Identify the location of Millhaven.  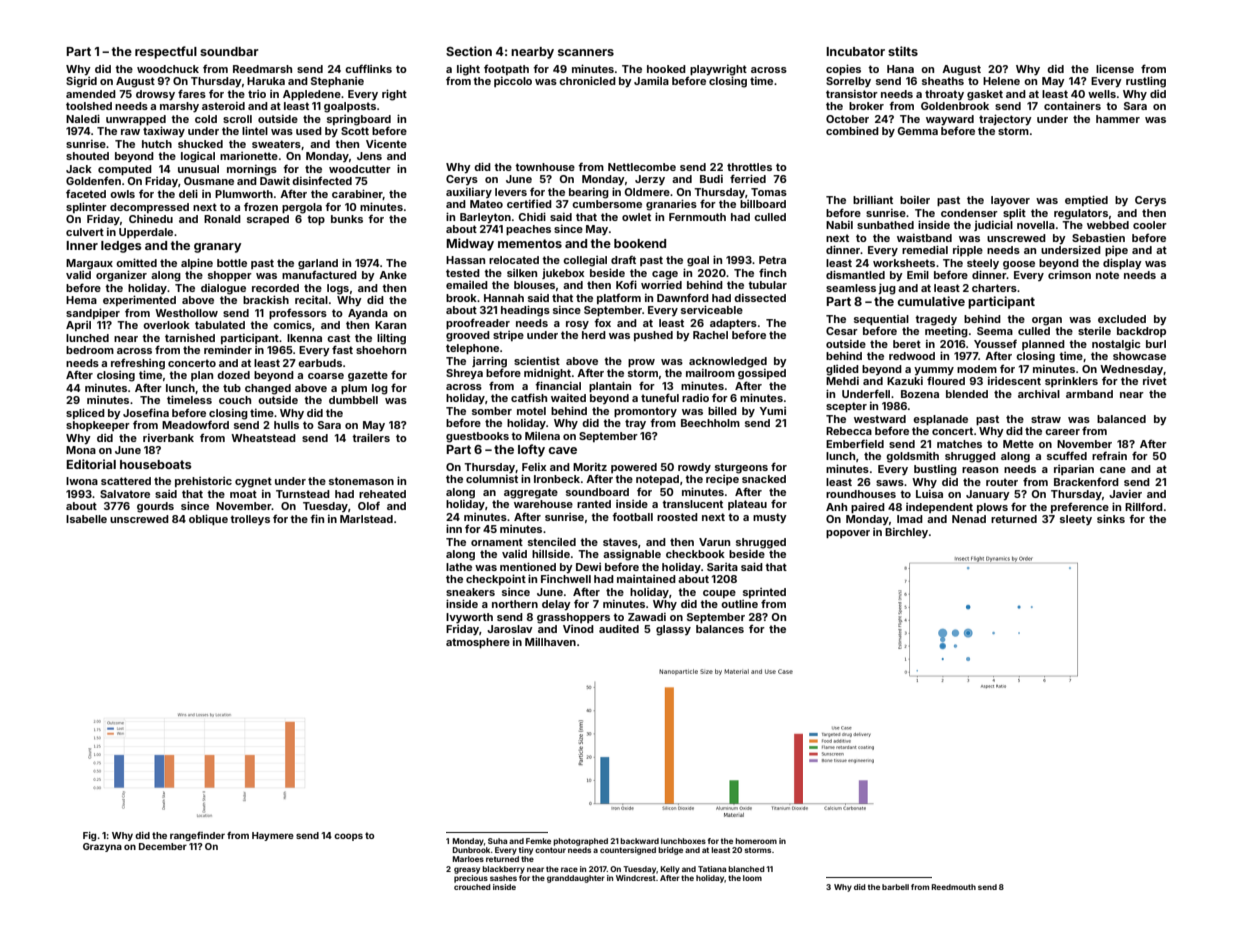
(550, 641).
